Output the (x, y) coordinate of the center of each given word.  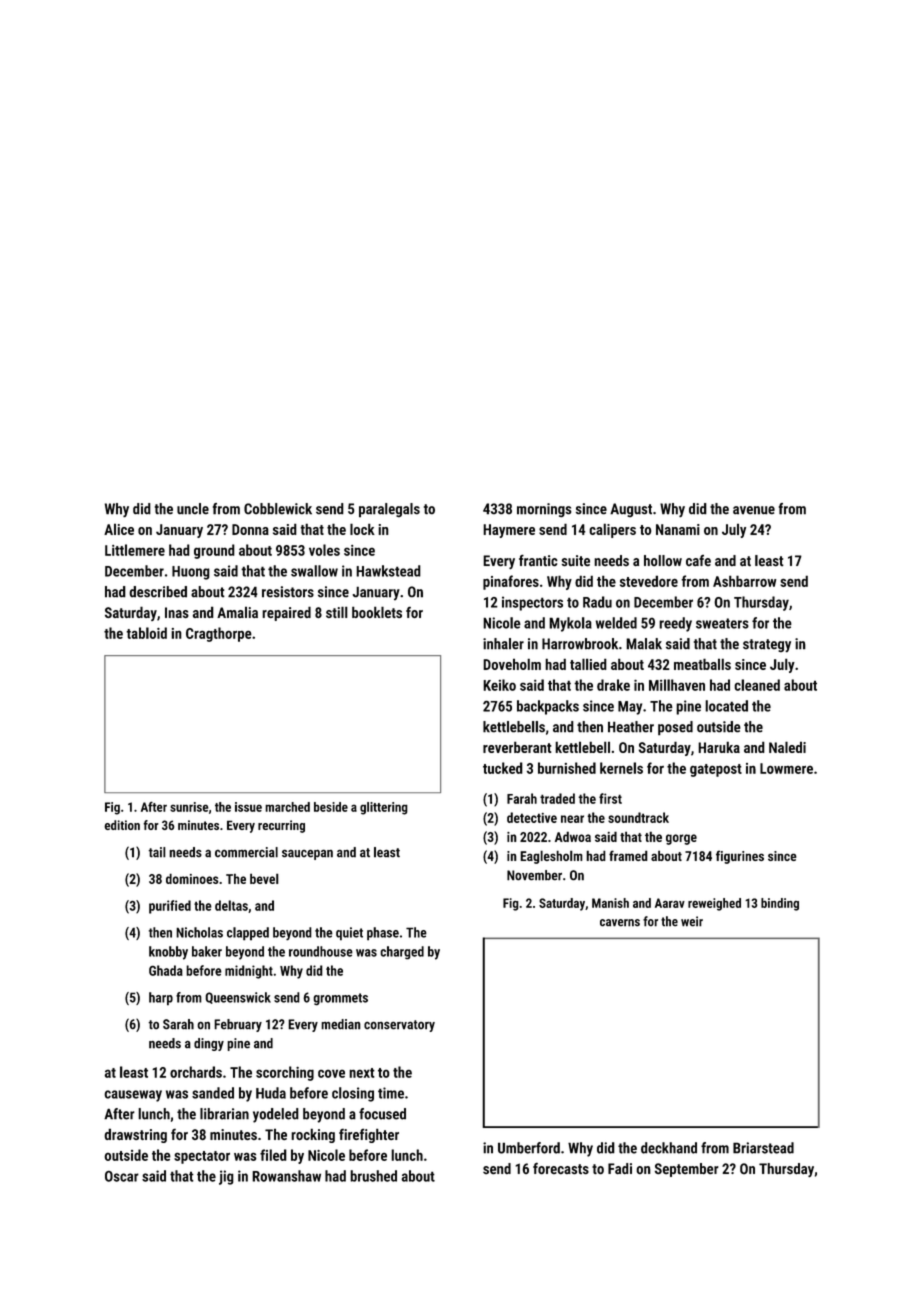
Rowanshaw (286, 1176)
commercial (246, 852)
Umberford (529, 1148)
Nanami (678, 529)
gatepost (716, 770)
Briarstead (763, 1148)
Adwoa (573, 836)
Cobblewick (278, 509)
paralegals (389, 510)
